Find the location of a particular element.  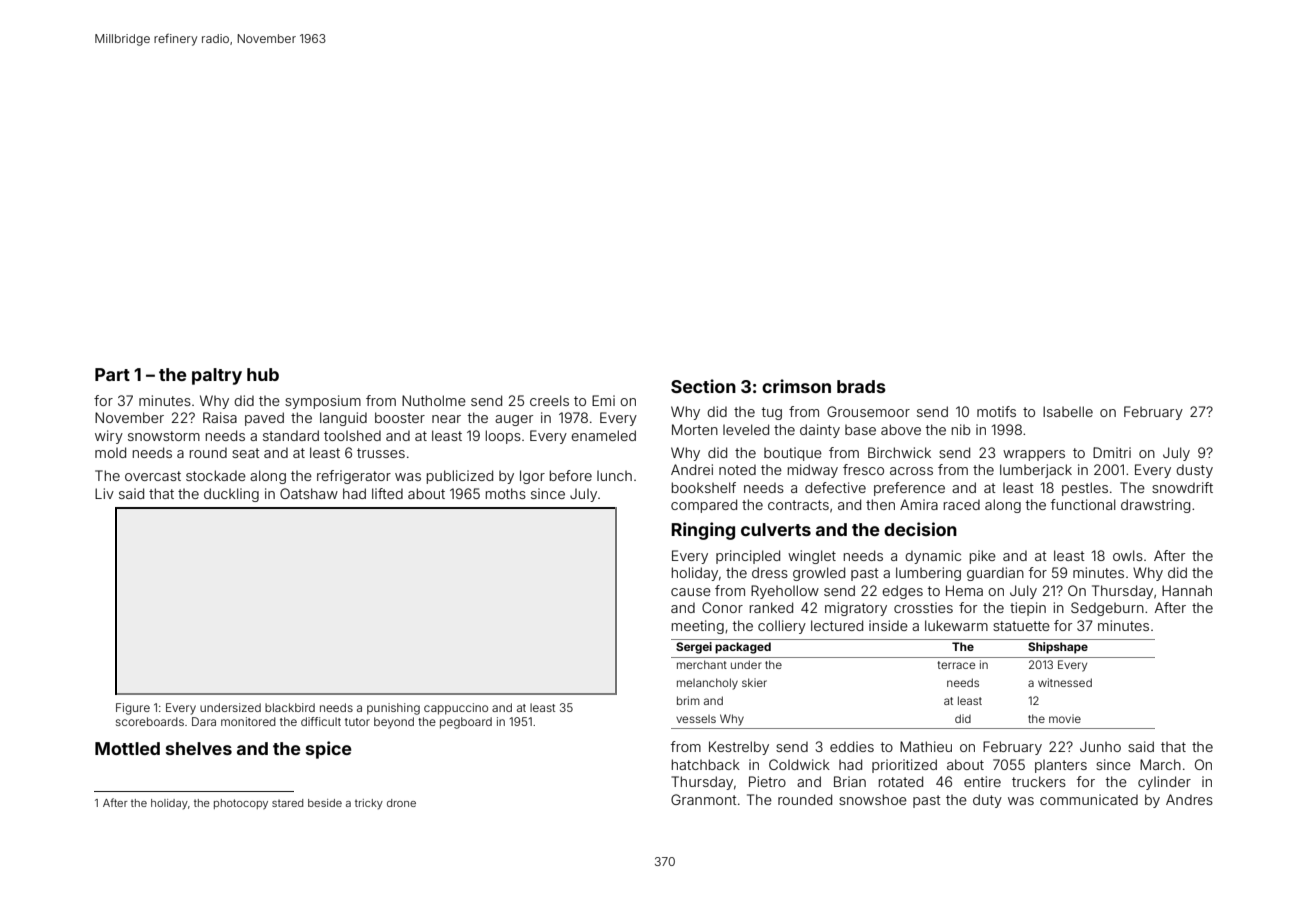

noted is located at coordinates (737, 469).
